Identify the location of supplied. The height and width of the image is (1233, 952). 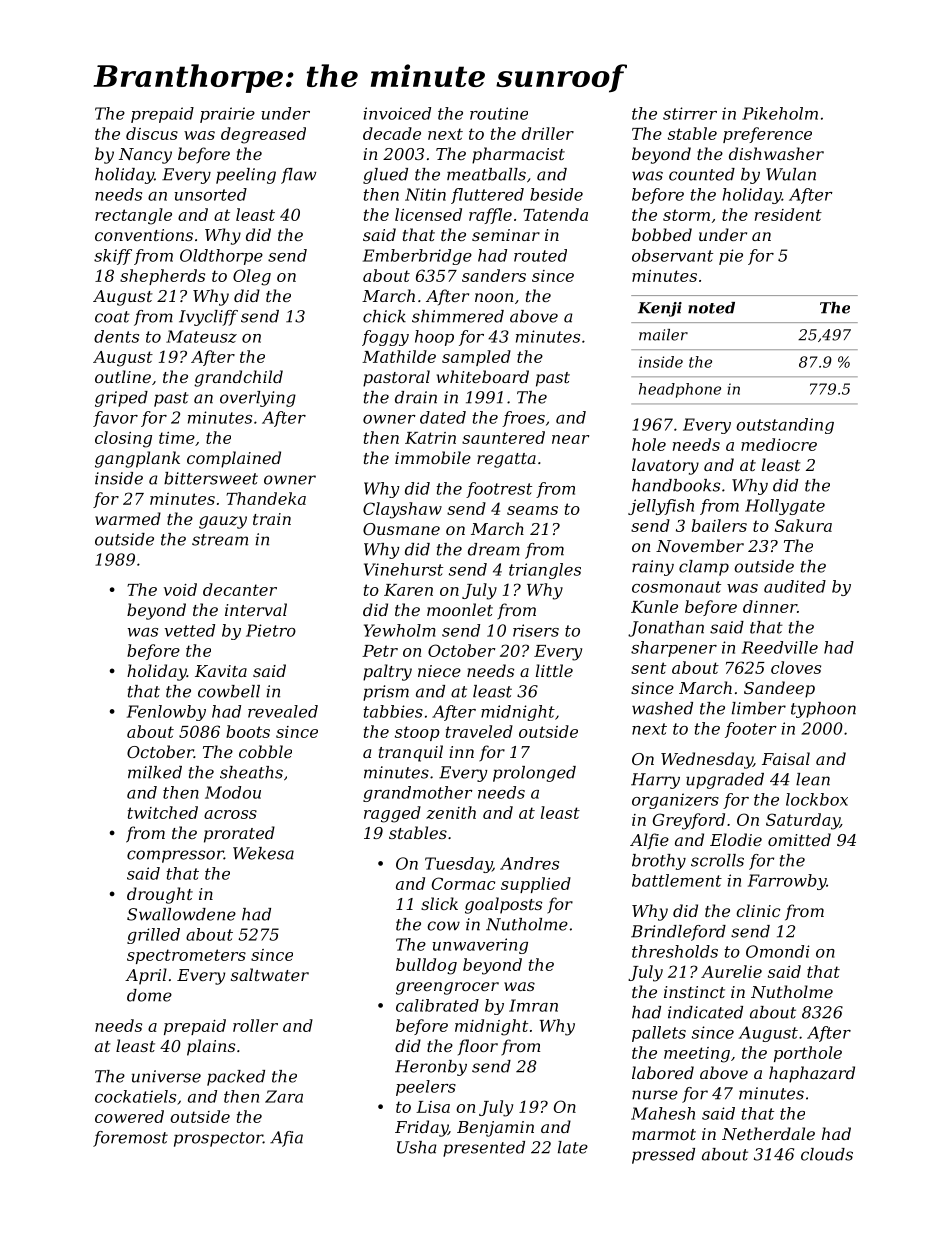
(536, 885).
